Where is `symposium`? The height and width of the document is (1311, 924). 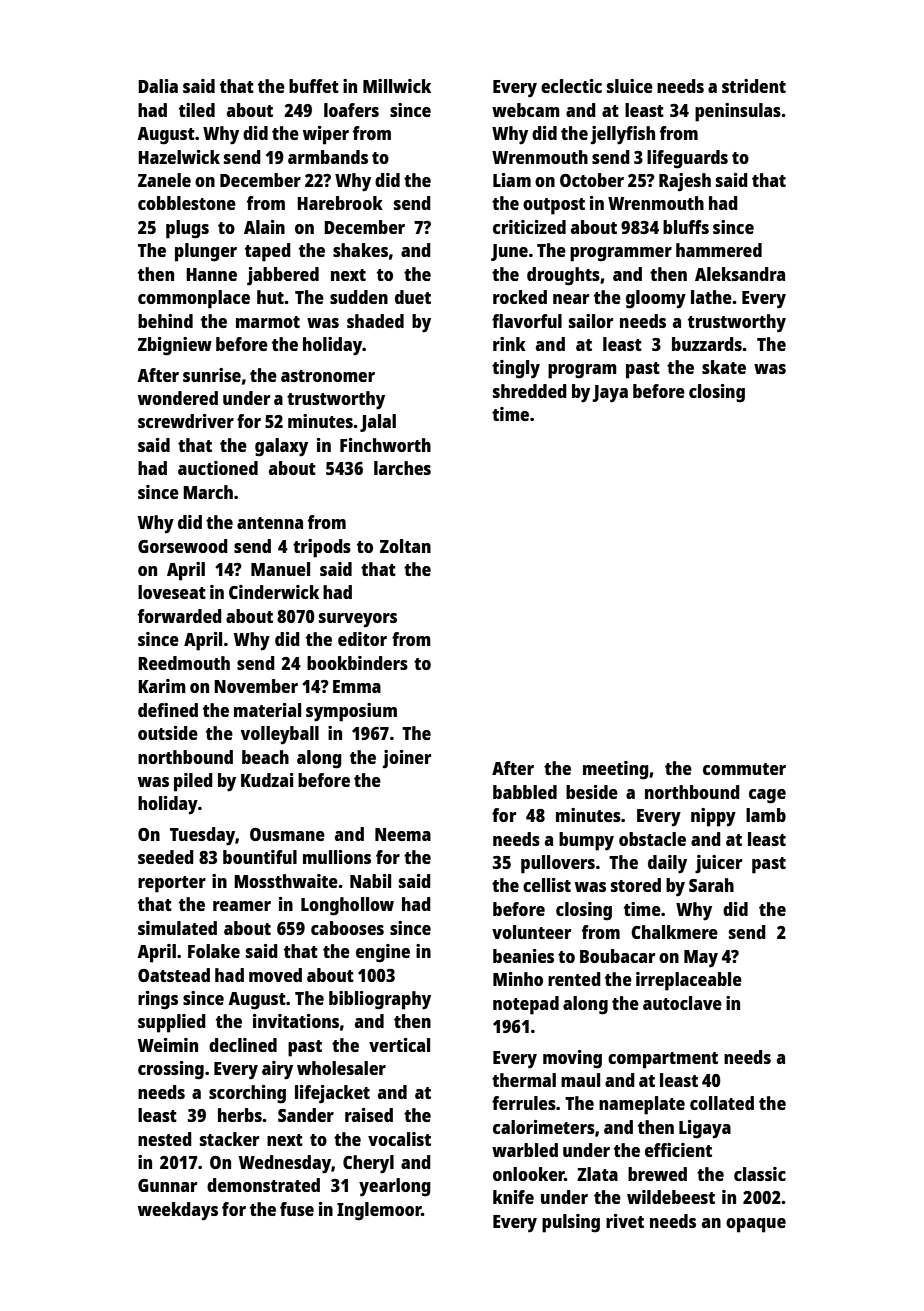
symposium is located at coordinates (351, 712).
